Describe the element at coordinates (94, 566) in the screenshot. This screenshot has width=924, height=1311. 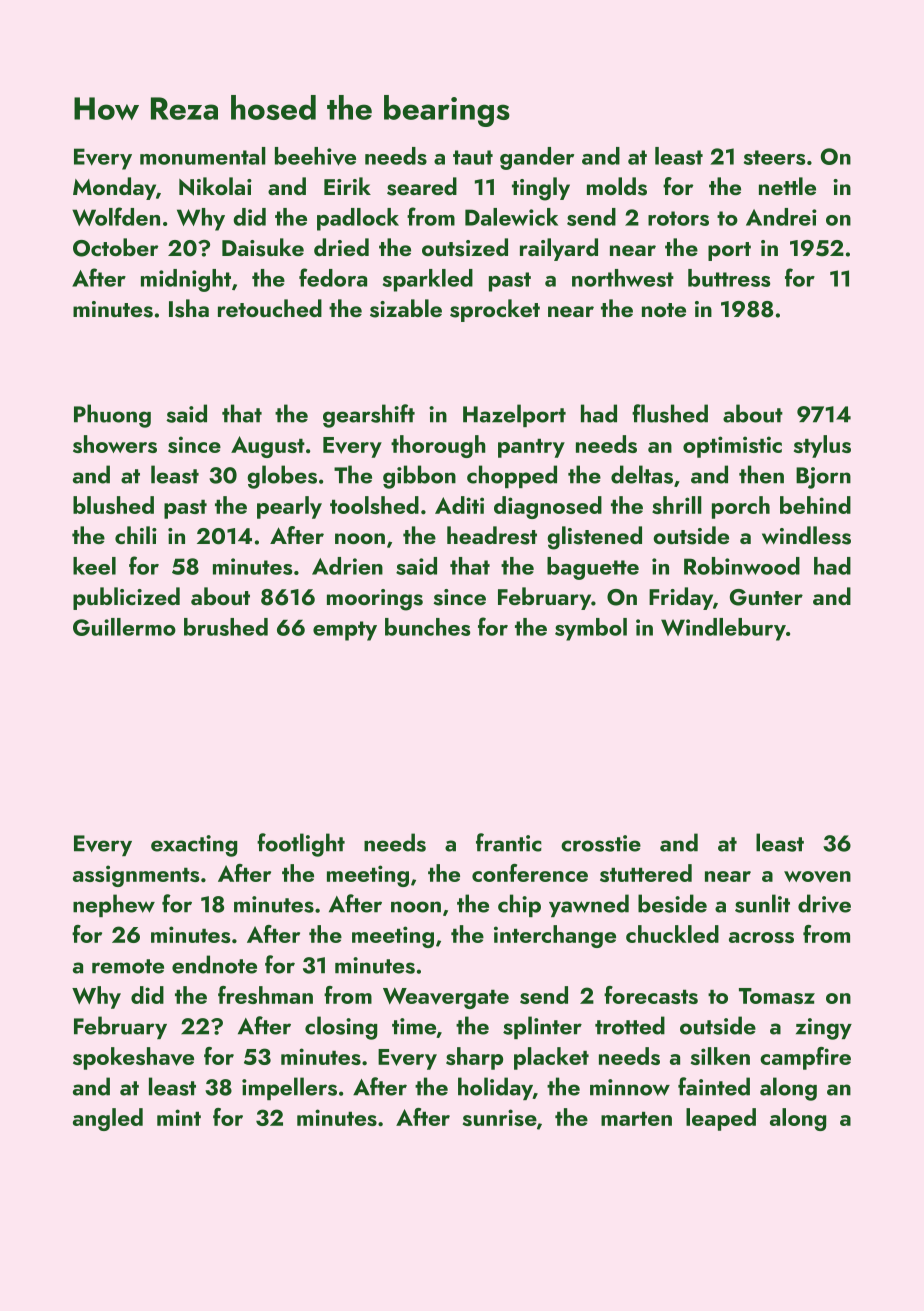
I see `keel` at that location.
